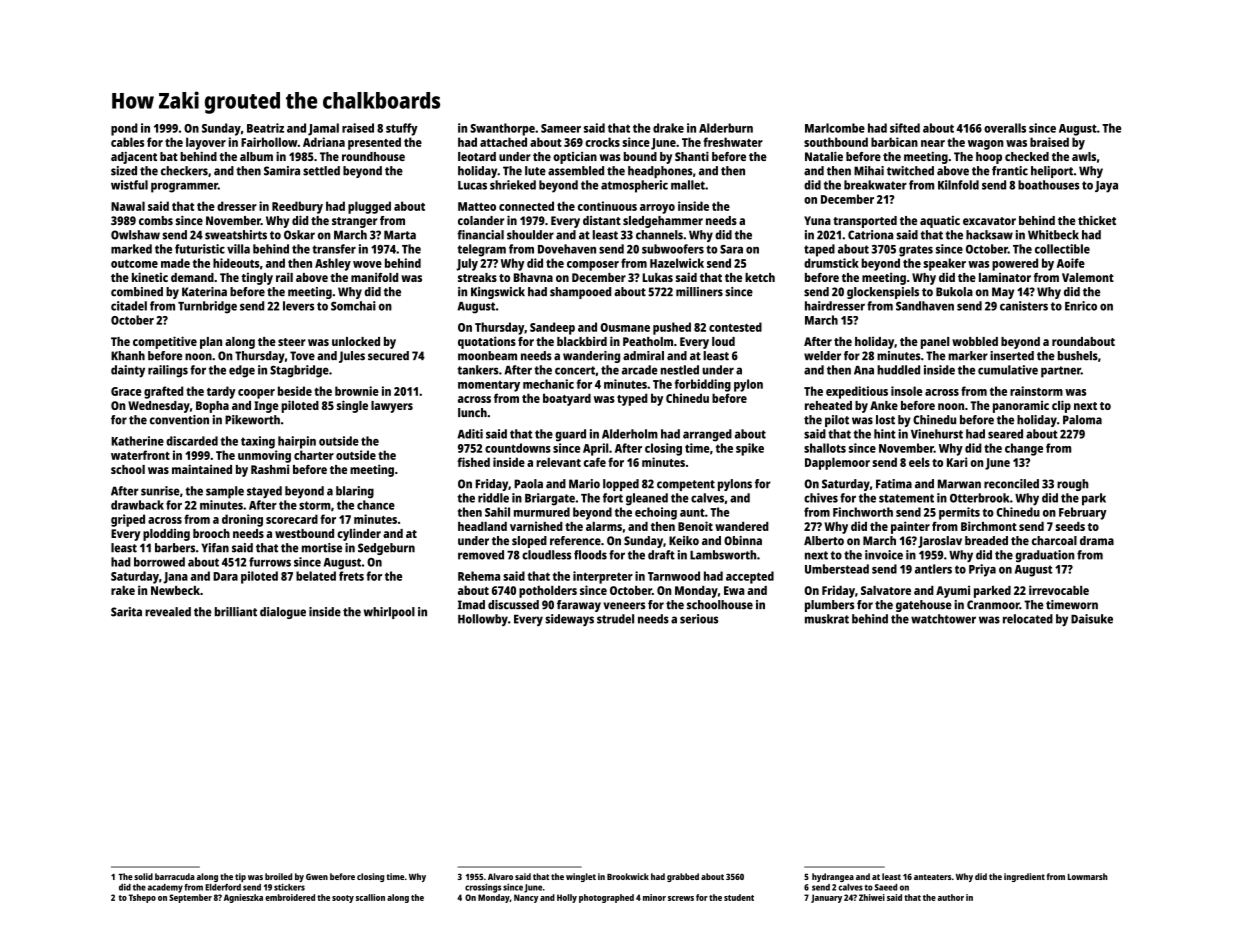 This screenshot has width=1233, height=952. Describe the element at coordinates (266, 407) in the screenshot. I see `Inge` at that location.
